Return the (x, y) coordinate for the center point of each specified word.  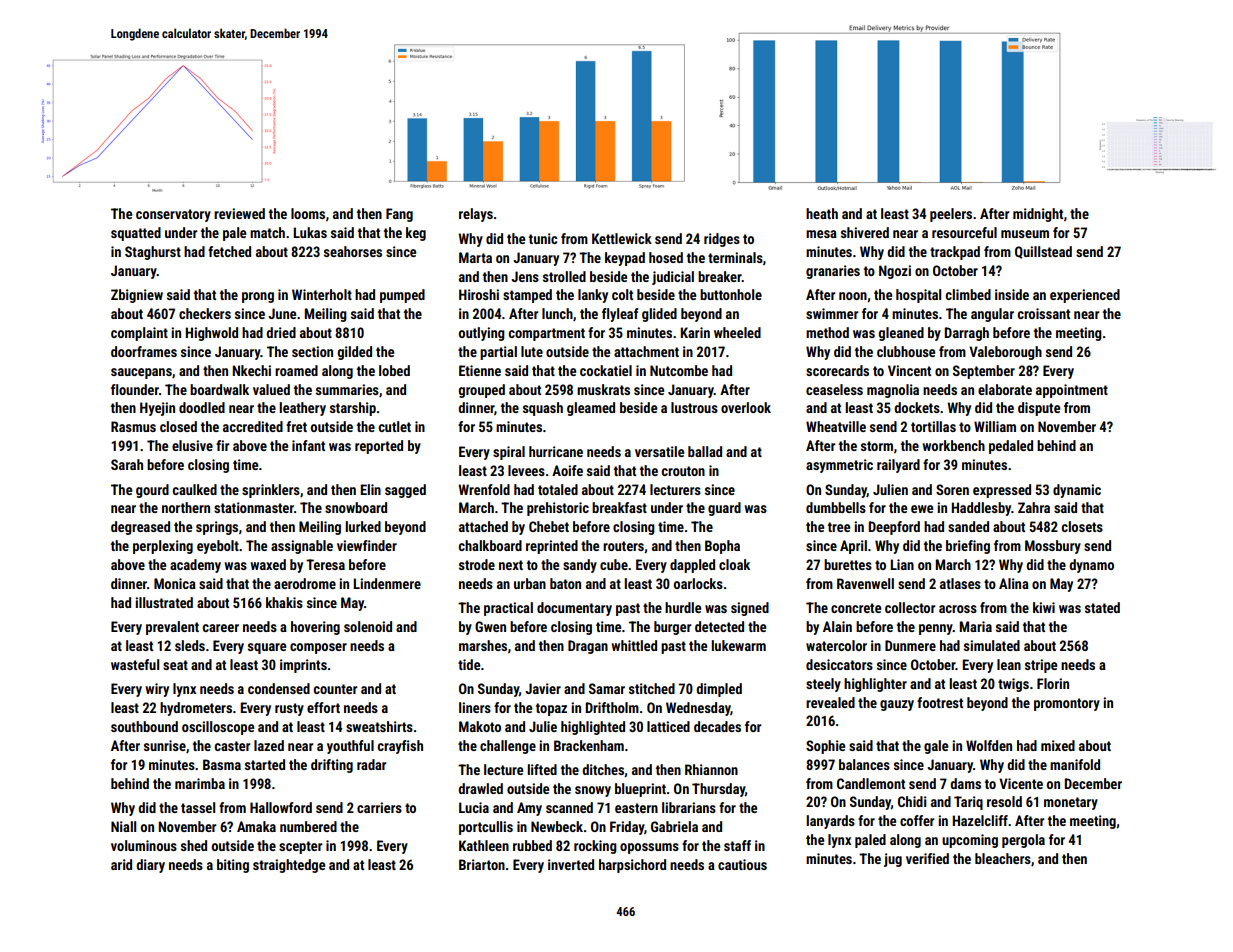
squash (543, 409)
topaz (551, 709)
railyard (898, 466)
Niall (123, 826)
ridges (722, 240)
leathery (302, 409)
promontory (1067, 704)
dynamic (1077, 491)
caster (232, 746)
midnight (1038, 215)
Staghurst (153, 253)
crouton (683, 471)
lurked (363, 526)
